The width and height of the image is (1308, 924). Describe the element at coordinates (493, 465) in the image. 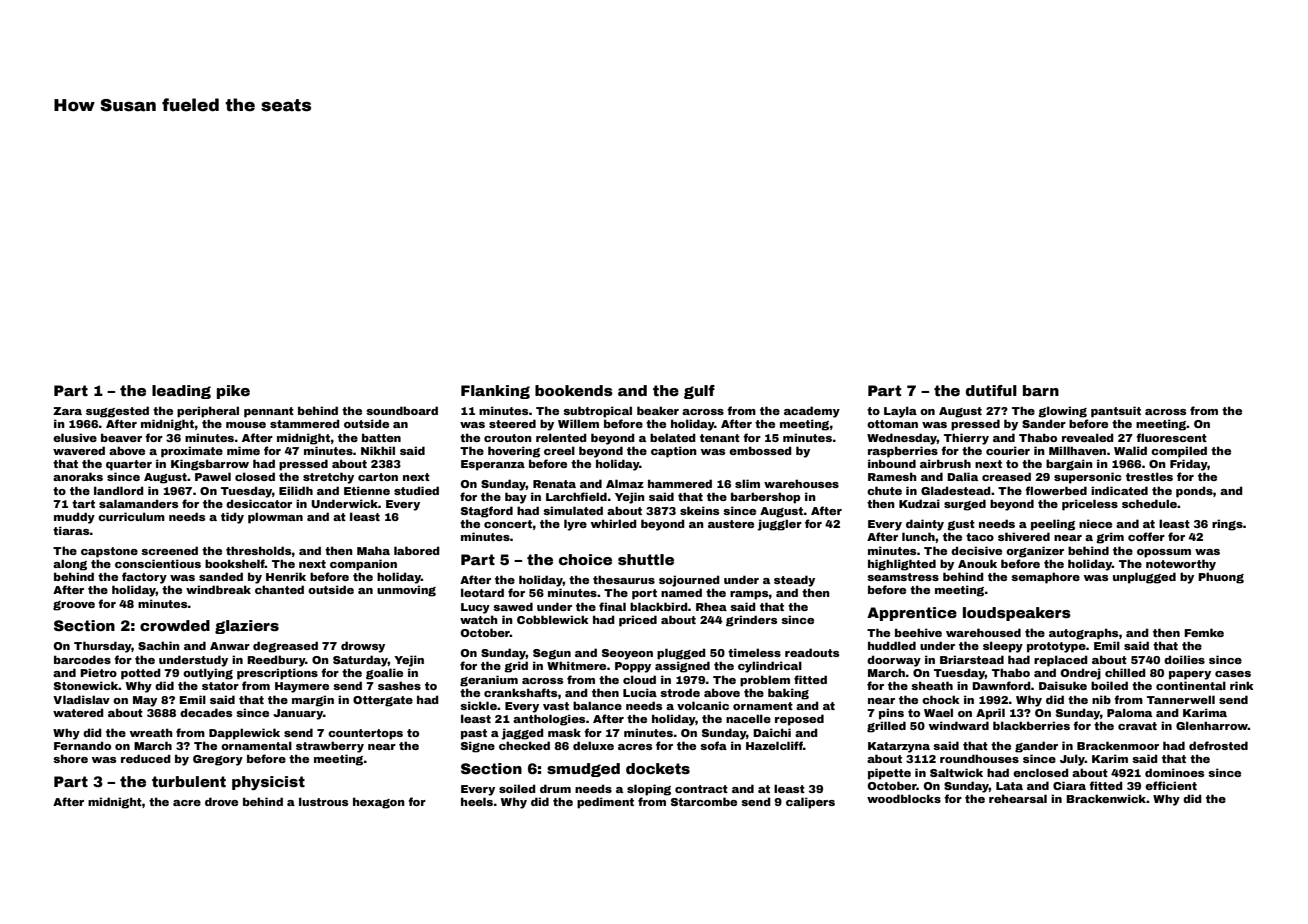

I see `Esperanza` at that location.
